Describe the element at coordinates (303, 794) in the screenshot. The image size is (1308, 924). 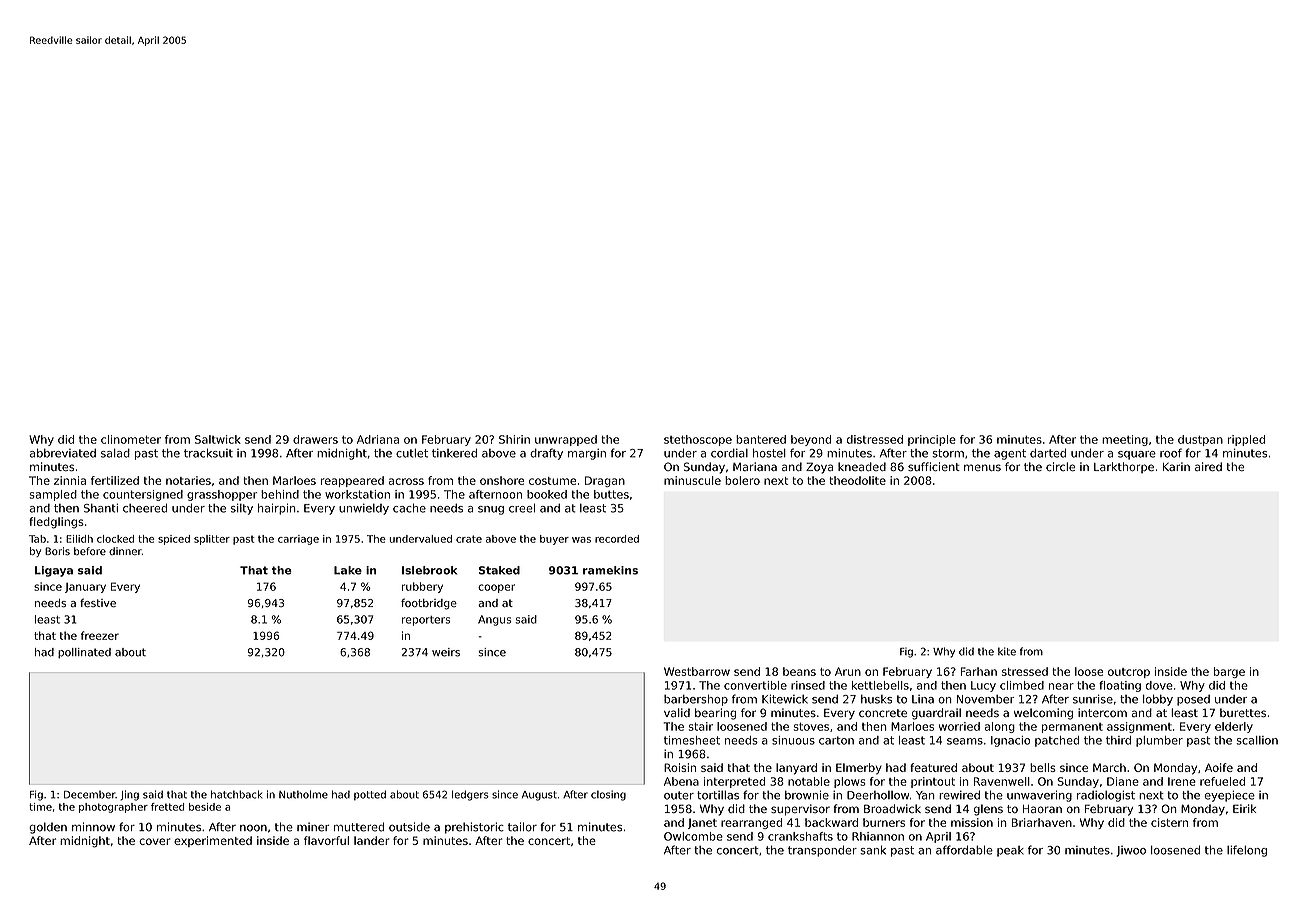
I see `Nutholme` at that location.
